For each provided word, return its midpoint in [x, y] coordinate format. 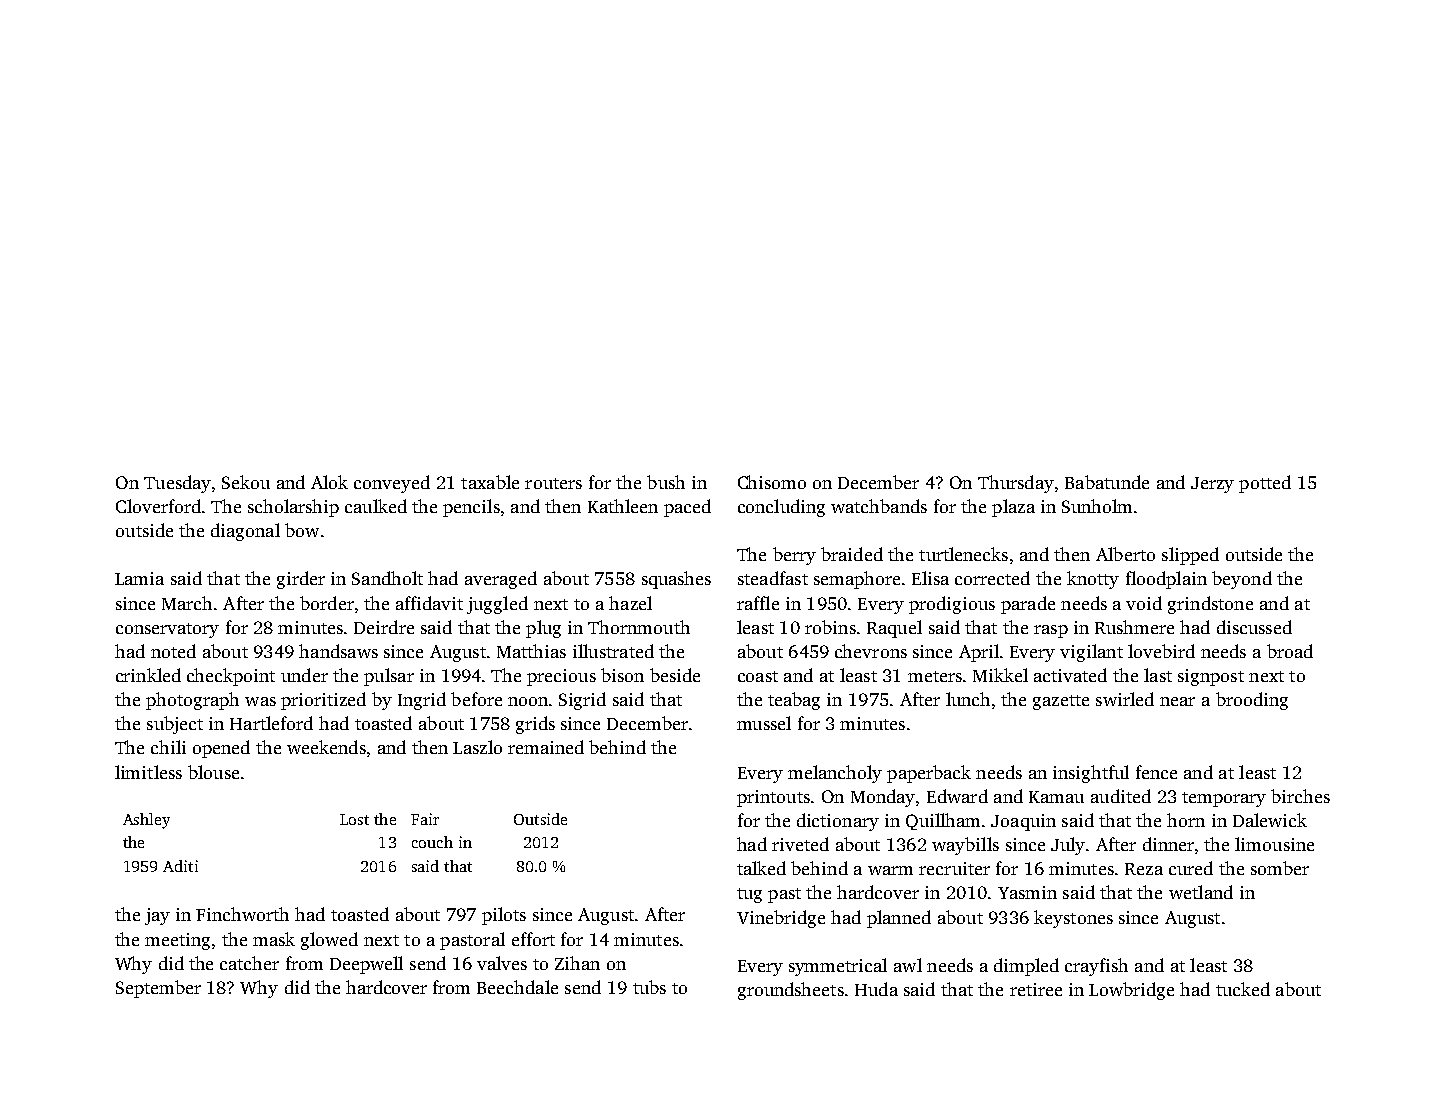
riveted [800, 844]
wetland [1201, 892]
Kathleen [623, 506]
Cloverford [158, 506]
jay [157, 916]
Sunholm [1097, 506]
